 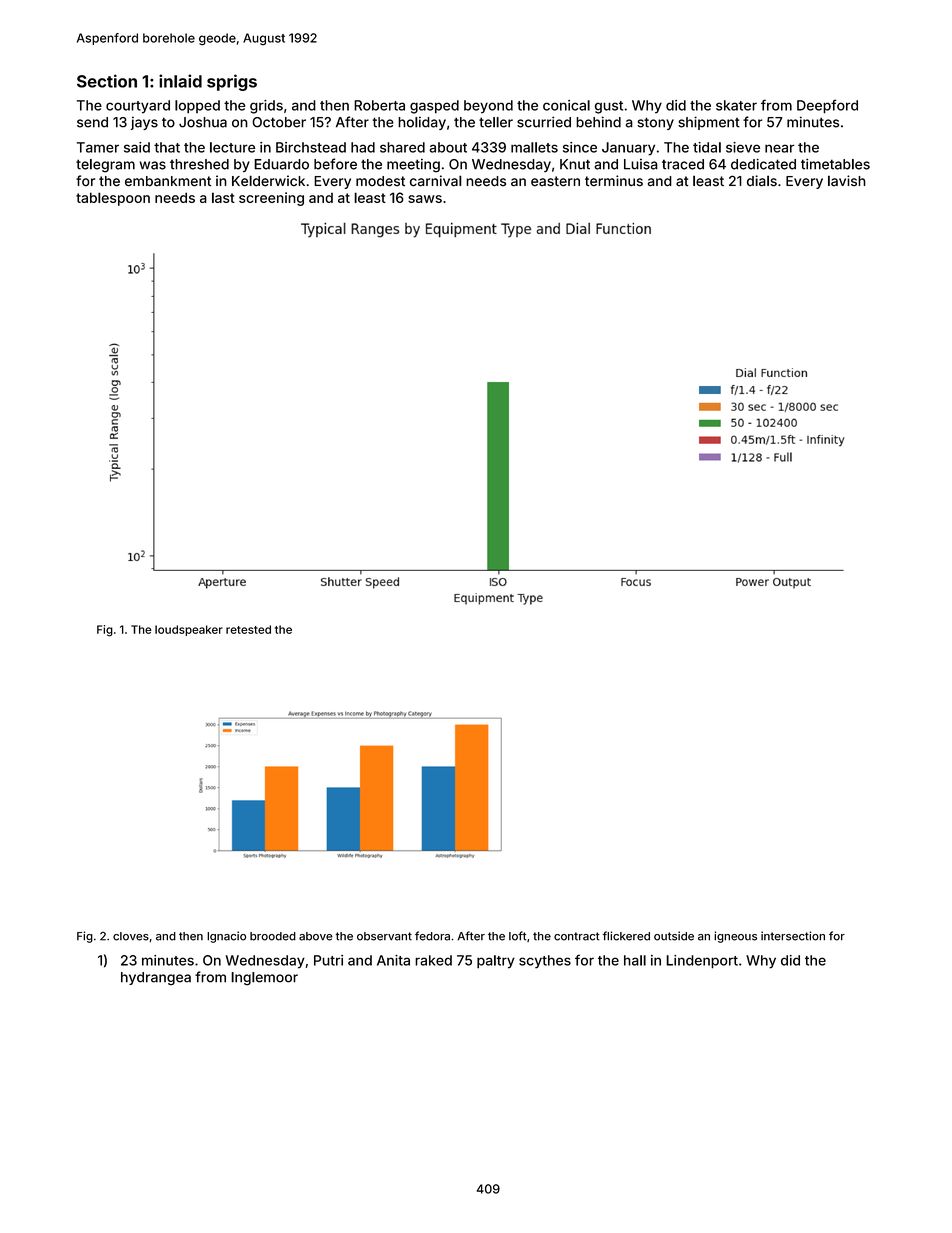 What do you see at coordinates (614, 181) in the screenshot?
I see `terminus` at bounding box center [614, 181].
